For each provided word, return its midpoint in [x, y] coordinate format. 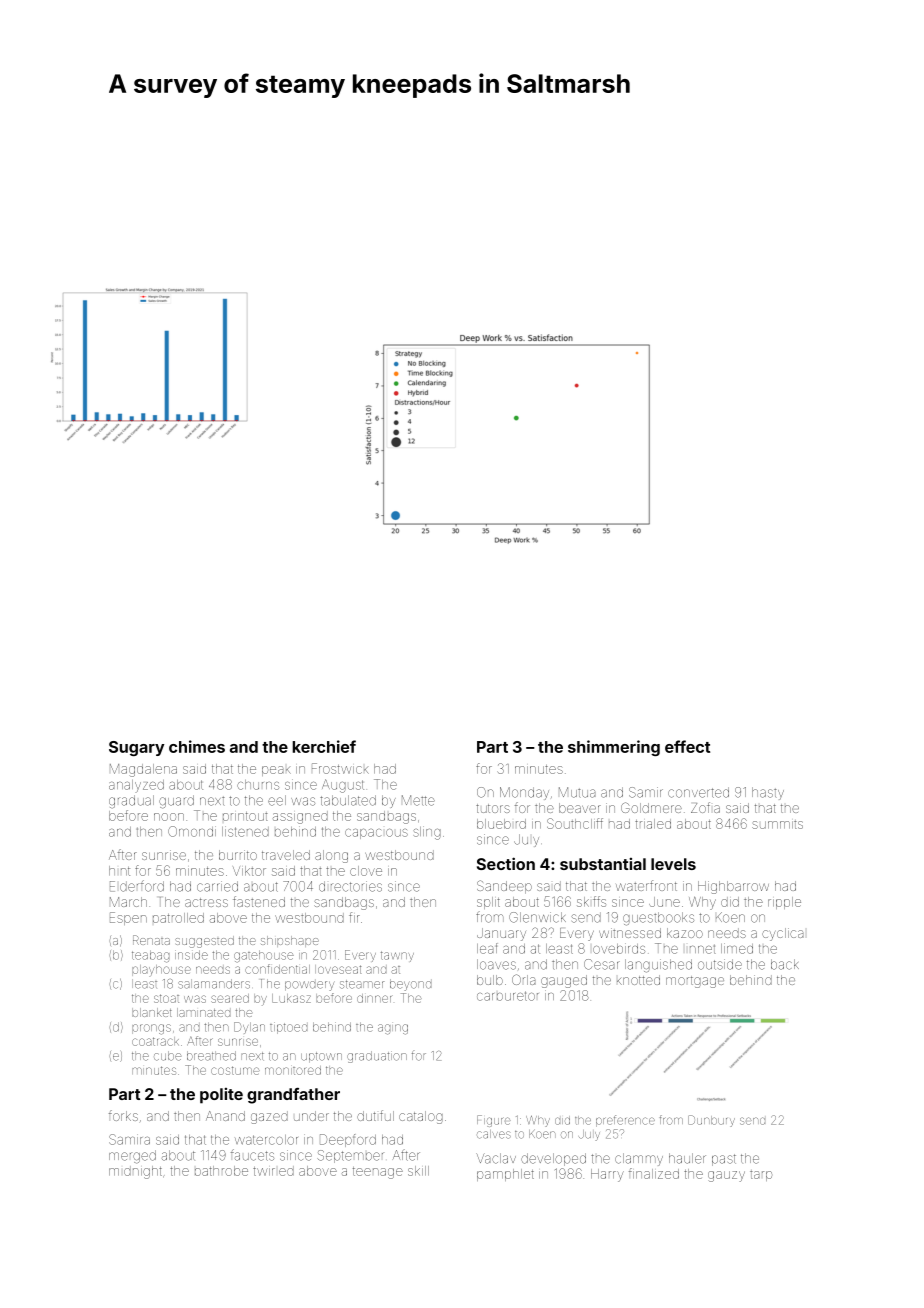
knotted [638, 980]
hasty [768, 793]
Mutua [577, 792]
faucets [252, 1155]
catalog [421, 1117]
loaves [496, 964]
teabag [150, 957]
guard [176, 802]
